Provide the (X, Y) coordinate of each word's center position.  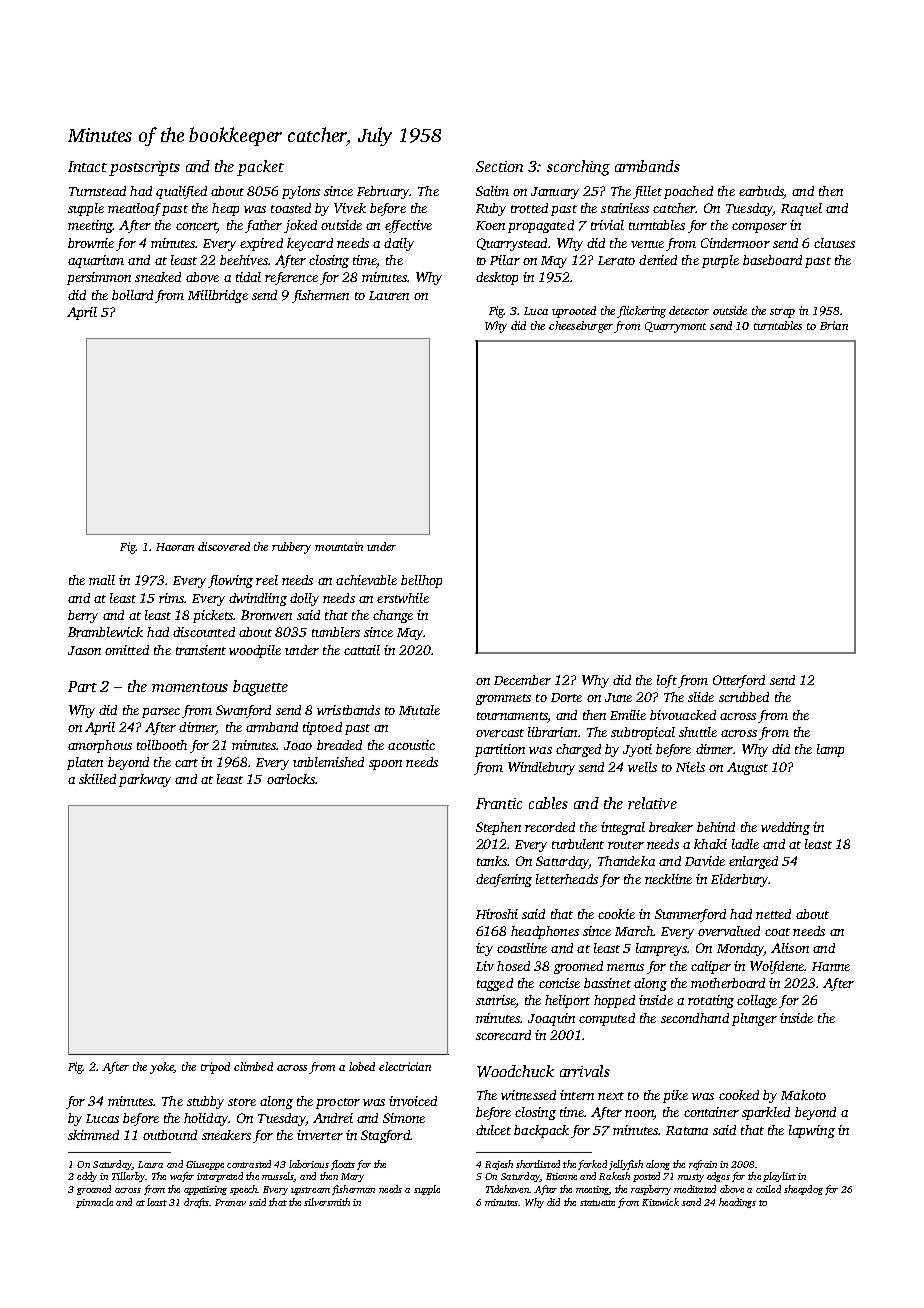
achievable (366, 580)
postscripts (144, 168)
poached (688, 192)
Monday (740, 949)
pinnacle (94, 1203)
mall (102, 580)
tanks (492, 861)
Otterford (739, 681)
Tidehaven (507, 1189)
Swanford (243, 711)
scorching (578, 168)
